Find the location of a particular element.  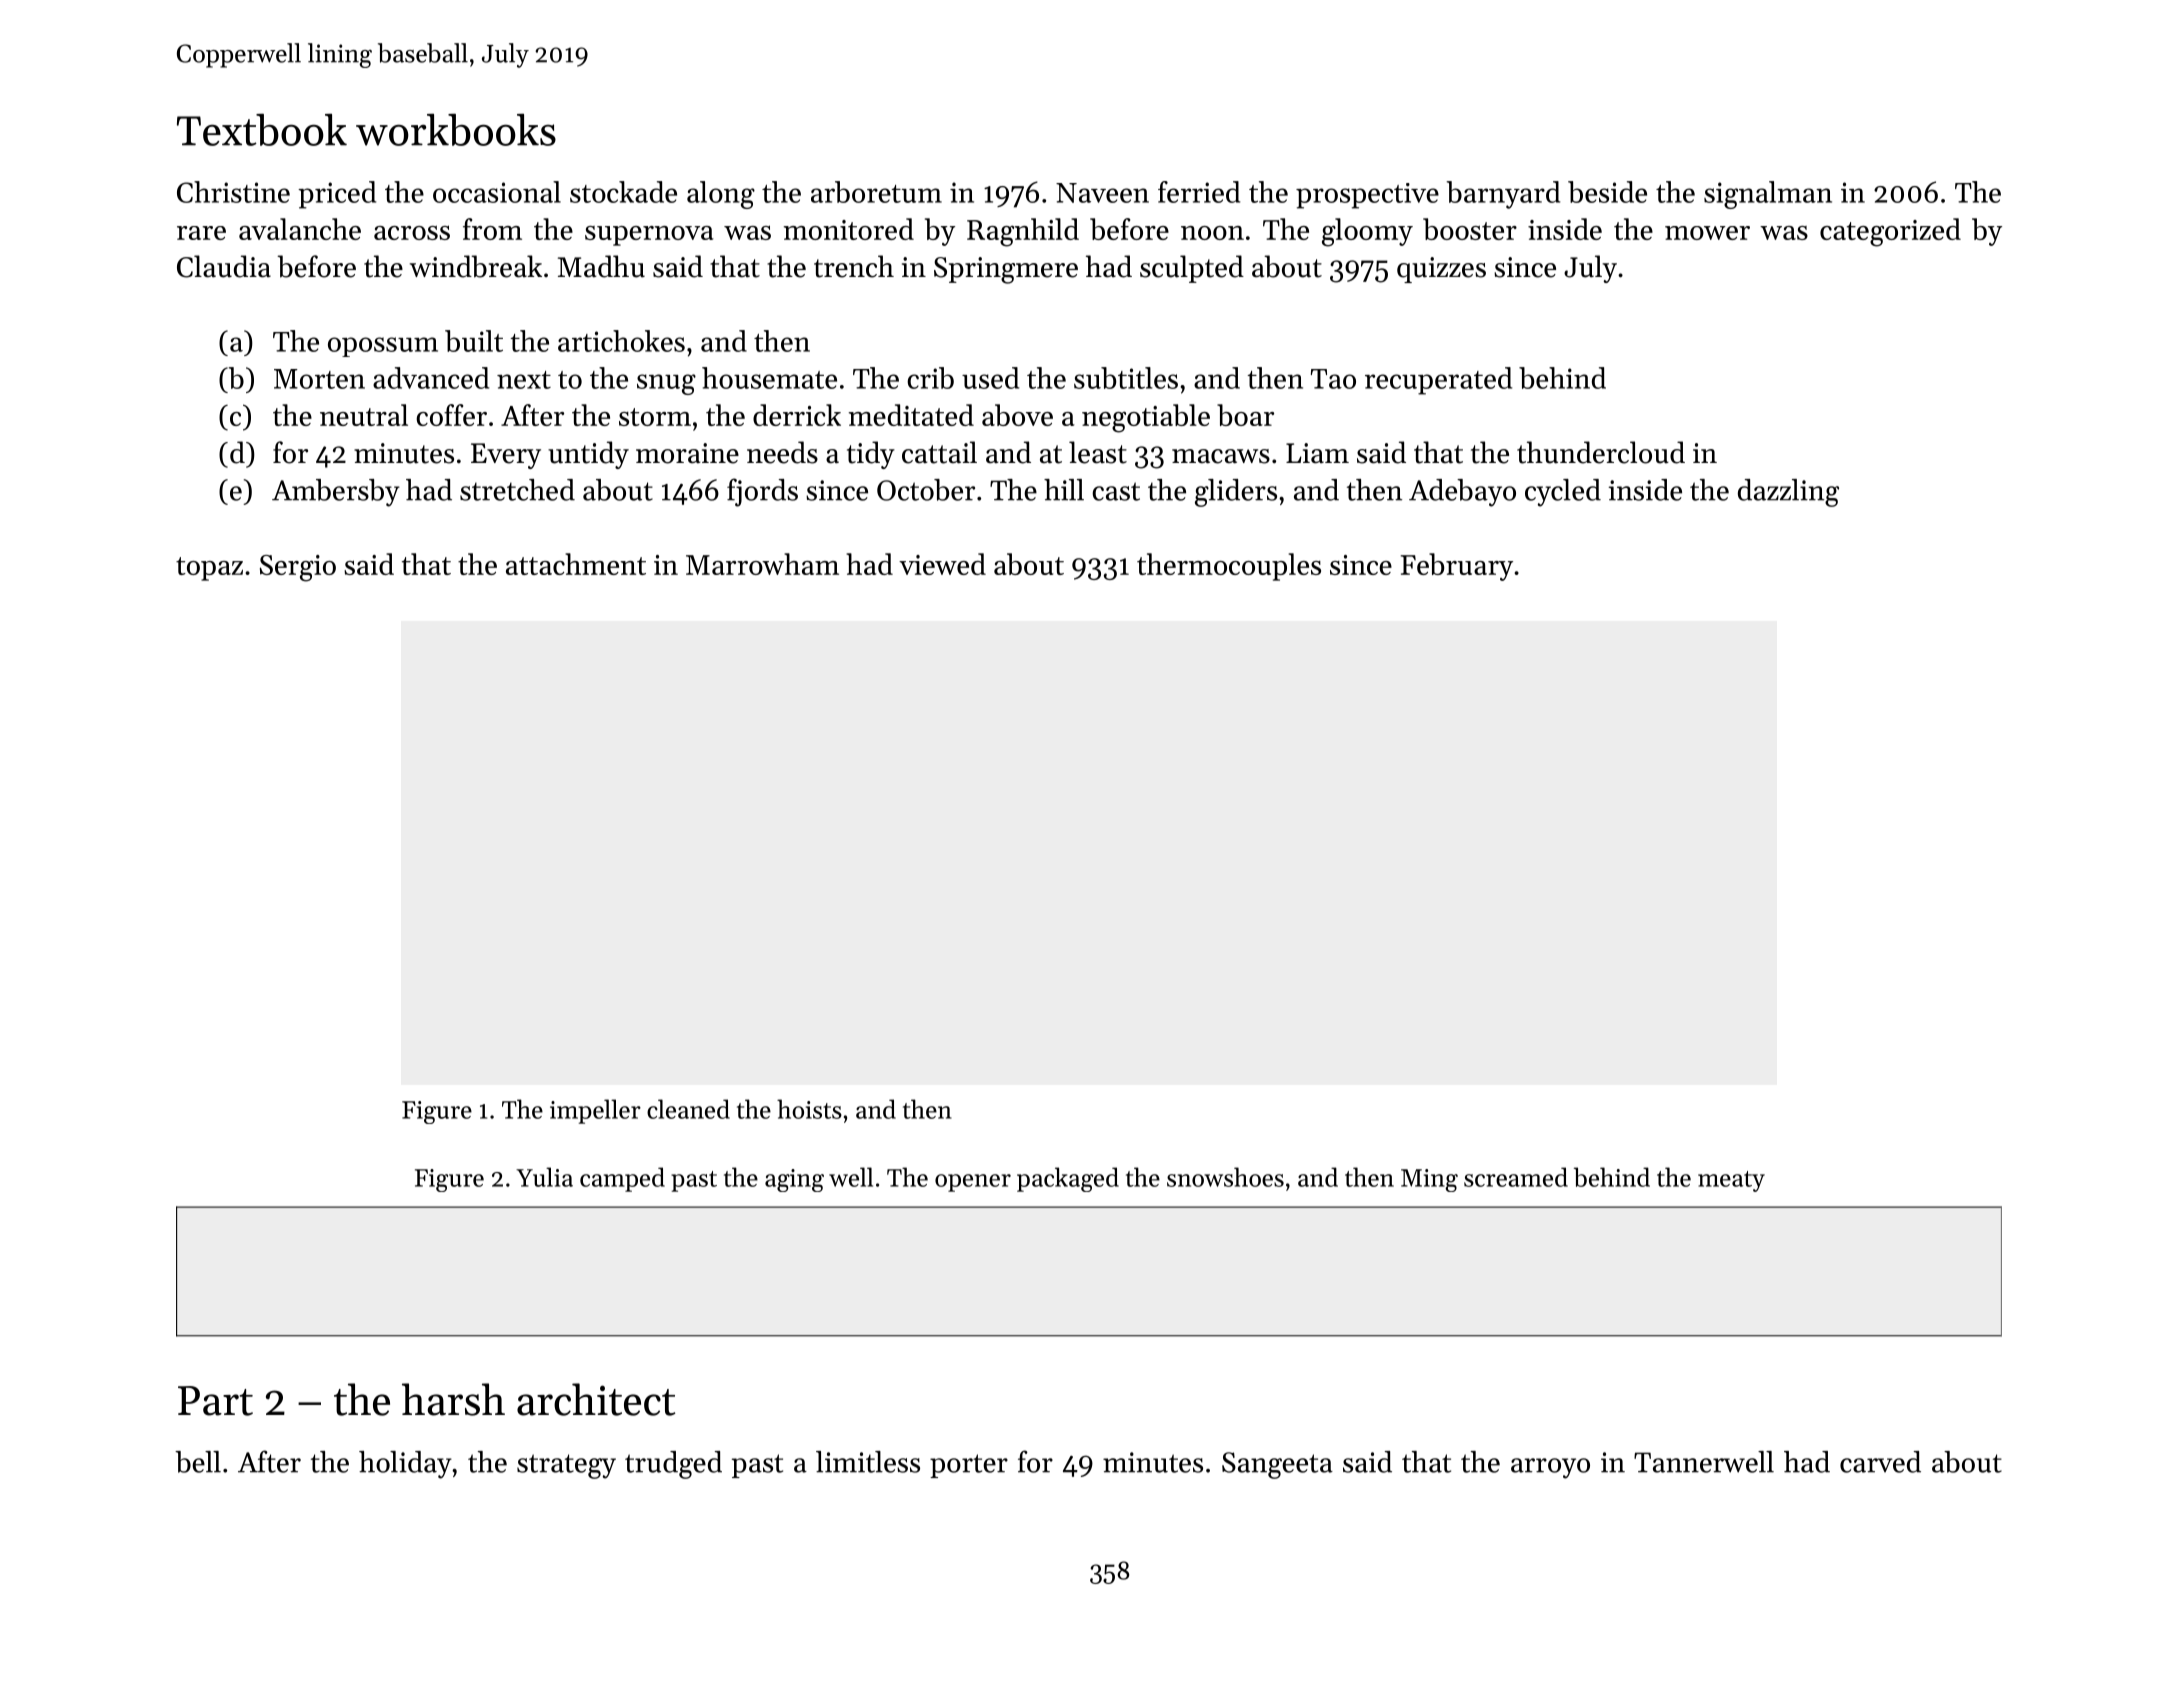

harsh is located at coordinates (453, 1399).
